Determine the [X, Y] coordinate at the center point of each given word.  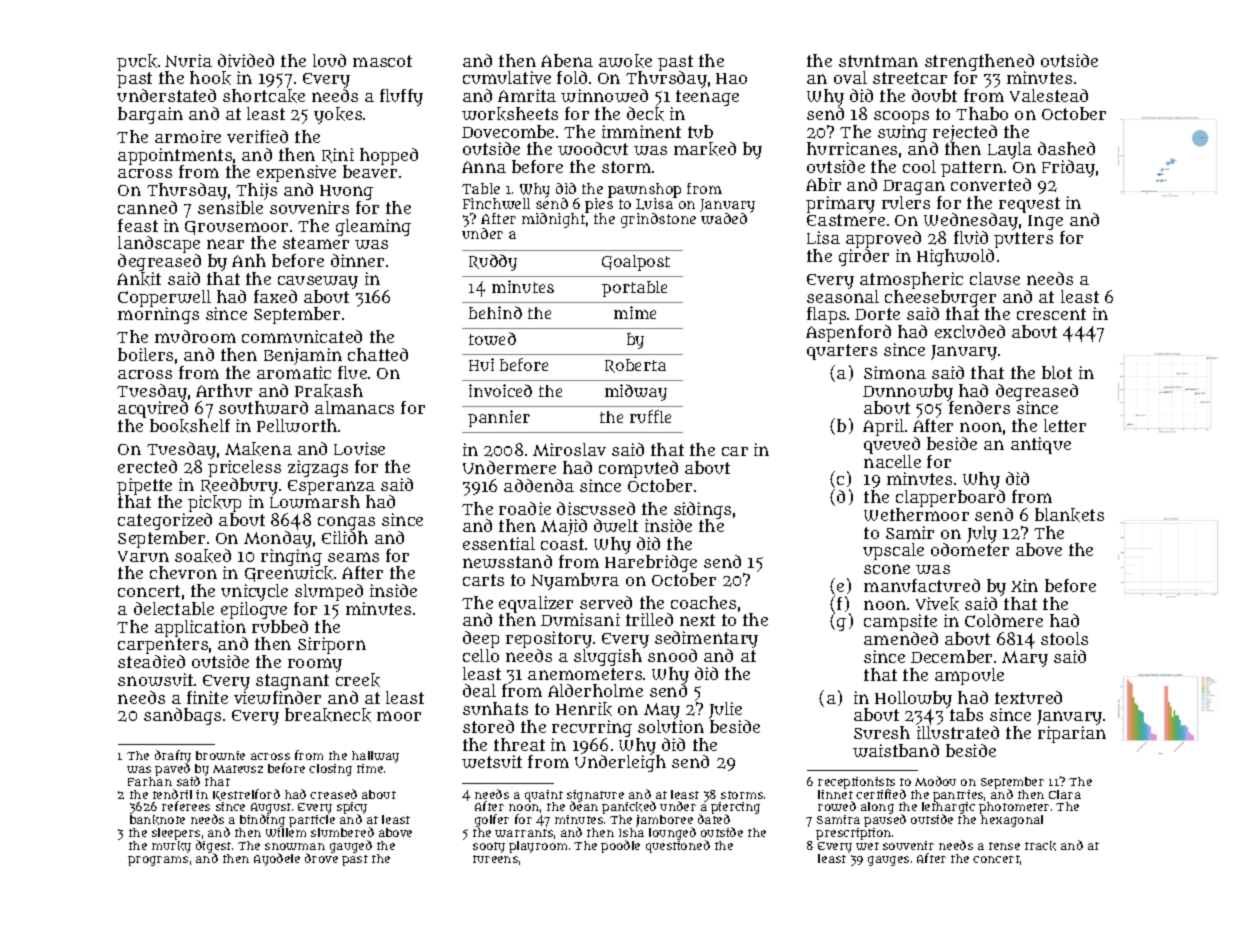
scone [887, 569]
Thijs [256, 191]
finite [207, 697]
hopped [389, 156]
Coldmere [1004, 620]
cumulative [507, 77]
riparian [1072, 734]
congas [346, 523]
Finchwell [496, 203]
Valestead [1049, 95]
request [1029, 205]
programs [158, 861]
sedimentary [706, 639]
